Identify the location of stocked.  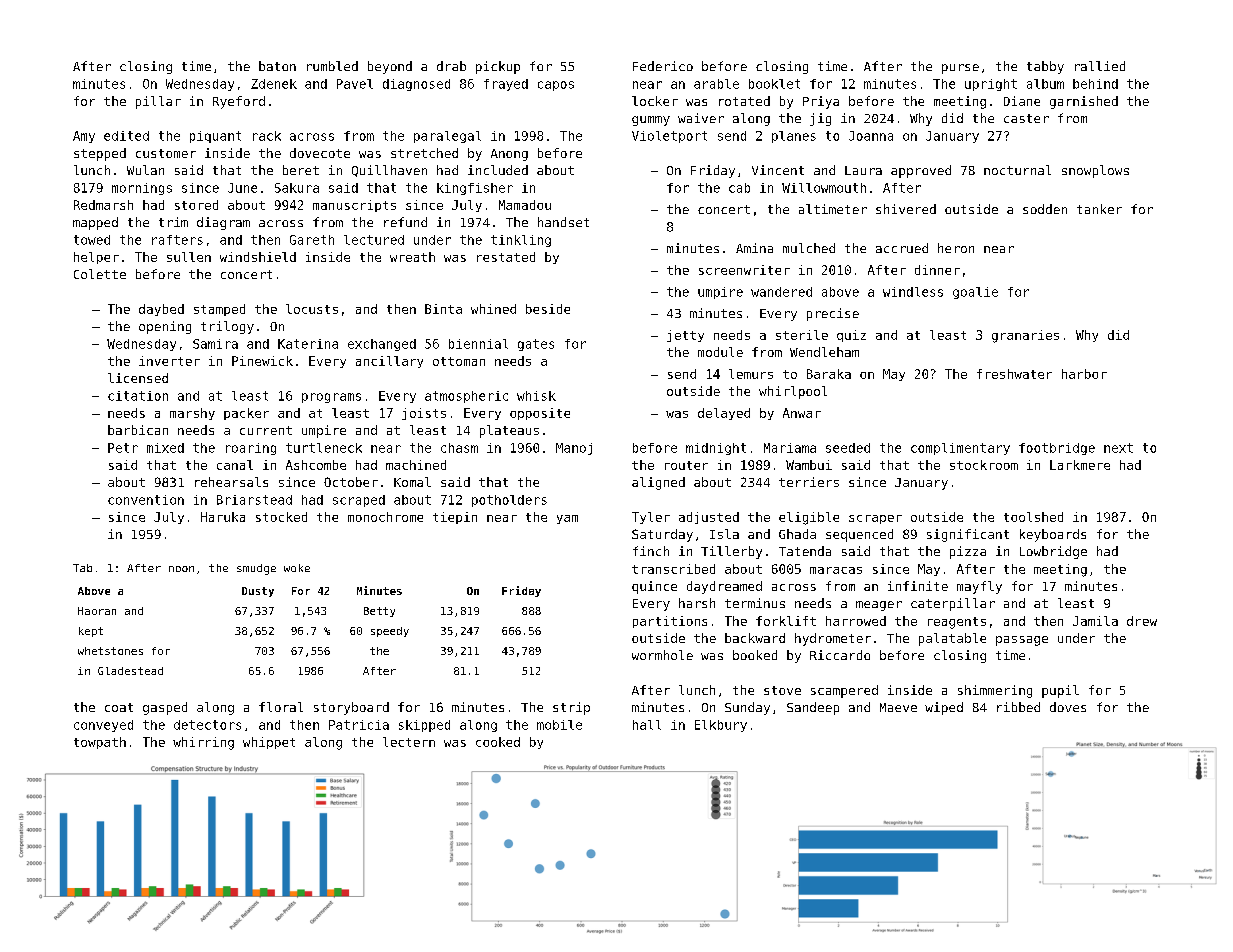
(281, 517).
